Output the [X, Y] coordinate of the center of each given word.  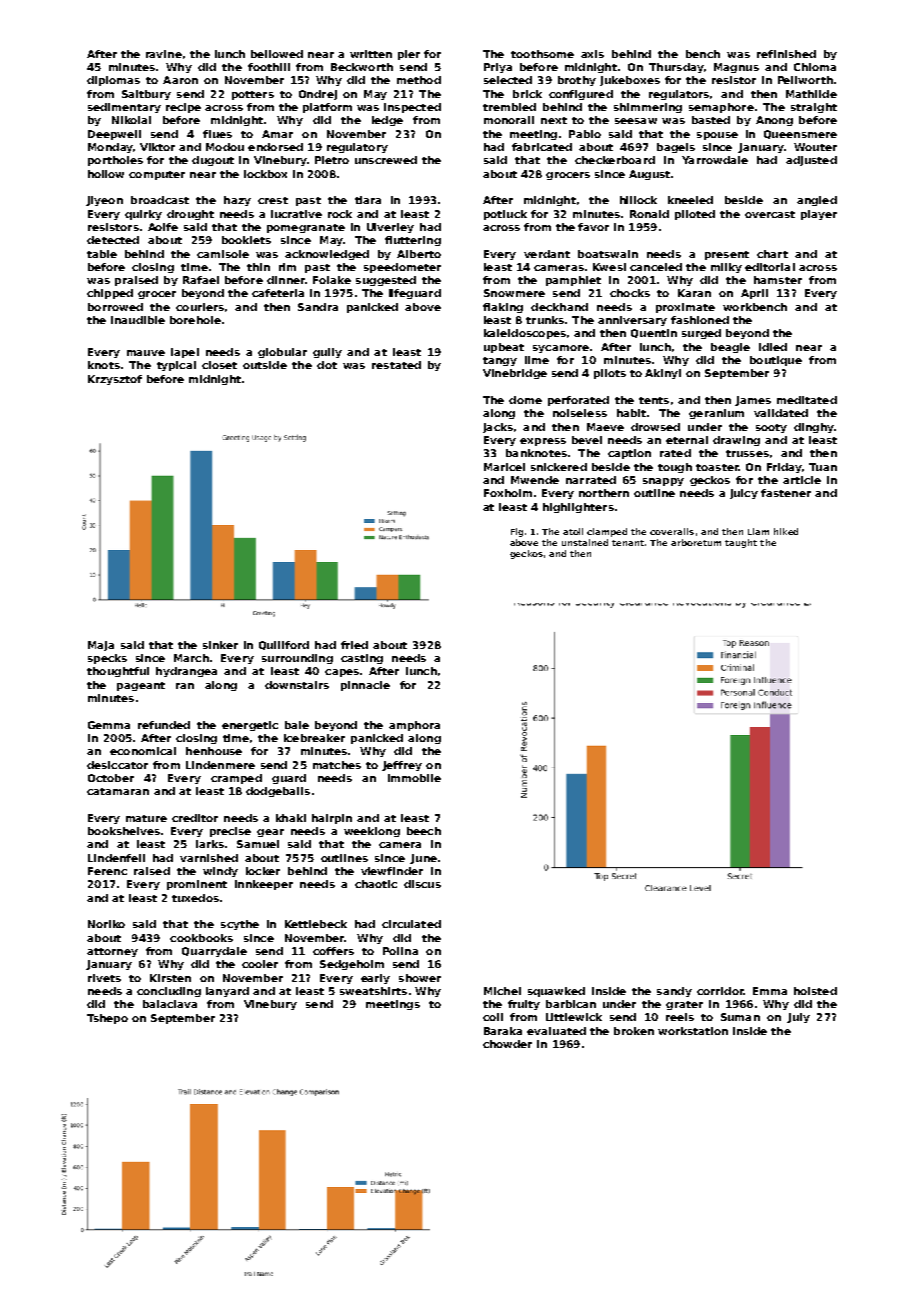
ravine [164, 54]
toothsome [542, 54]
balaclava [170, 1004]
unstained [585, 542]
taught [741, 543]
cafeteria [278, 293]
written [371, 54]
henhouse [214, 751]
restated [396, 365]
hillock [638, 200]
